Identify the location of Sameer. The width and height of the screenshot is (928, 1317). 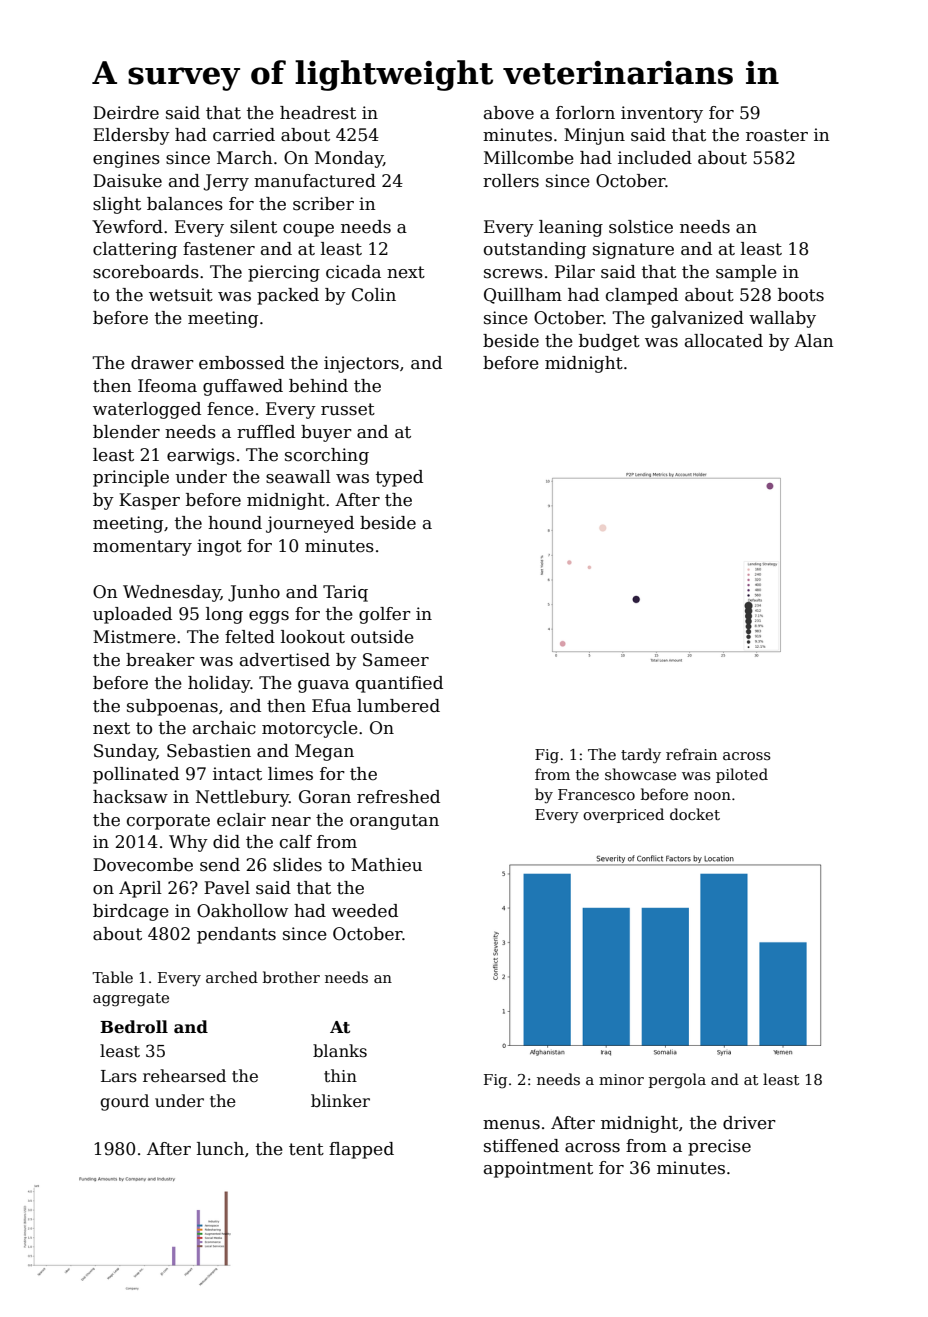
(396, 660).
